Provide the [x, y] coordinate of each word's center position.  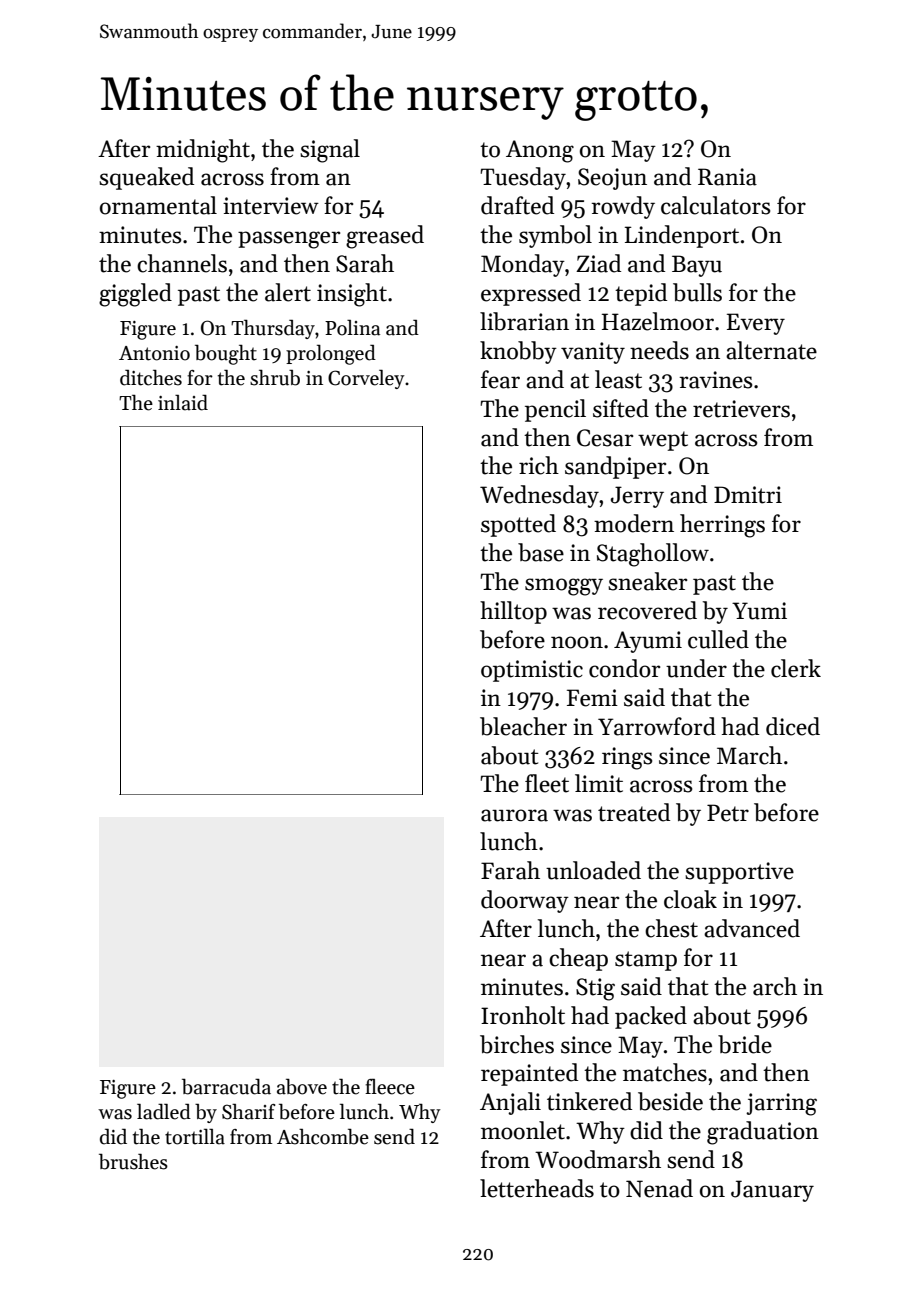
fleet [547, 783]
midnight [203, 151]
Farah [510, 870]
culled [718, 639]
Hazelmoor [658, 321]
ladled [164, 1111]
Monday [523, 265]
